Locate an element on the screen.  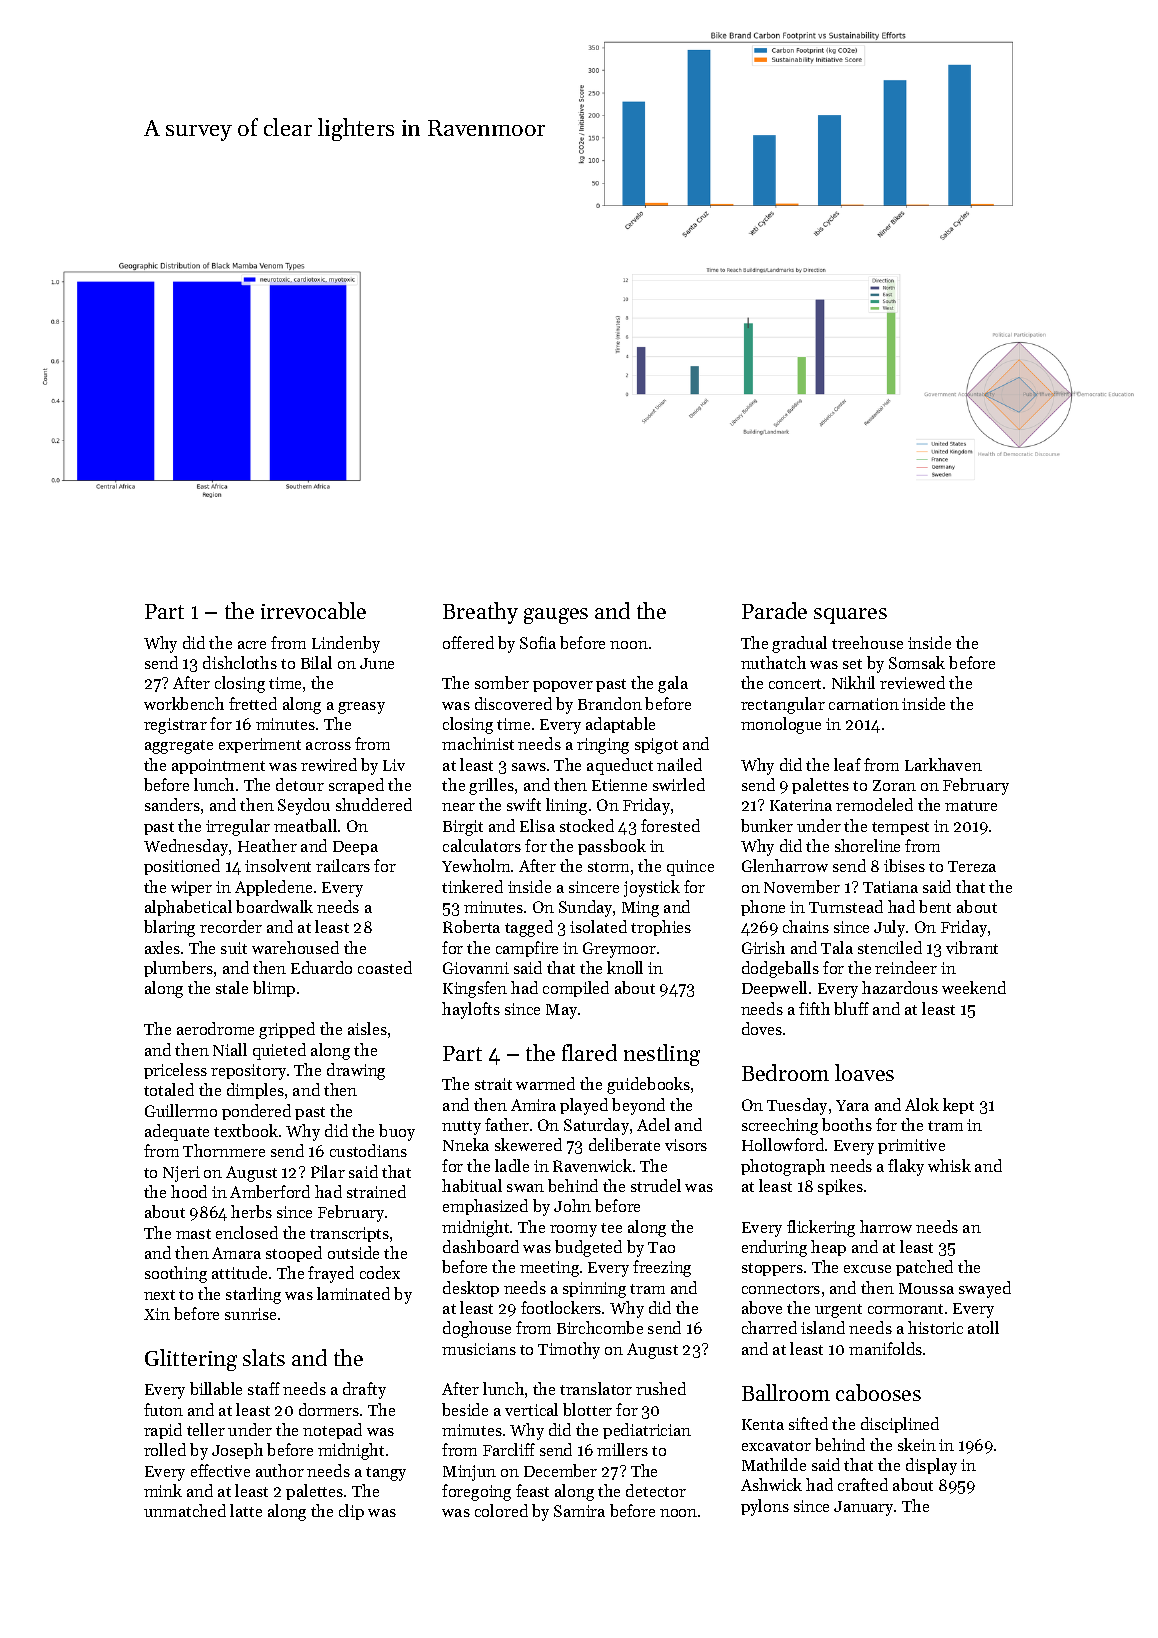
mature is located at coordinates (971, 806).
